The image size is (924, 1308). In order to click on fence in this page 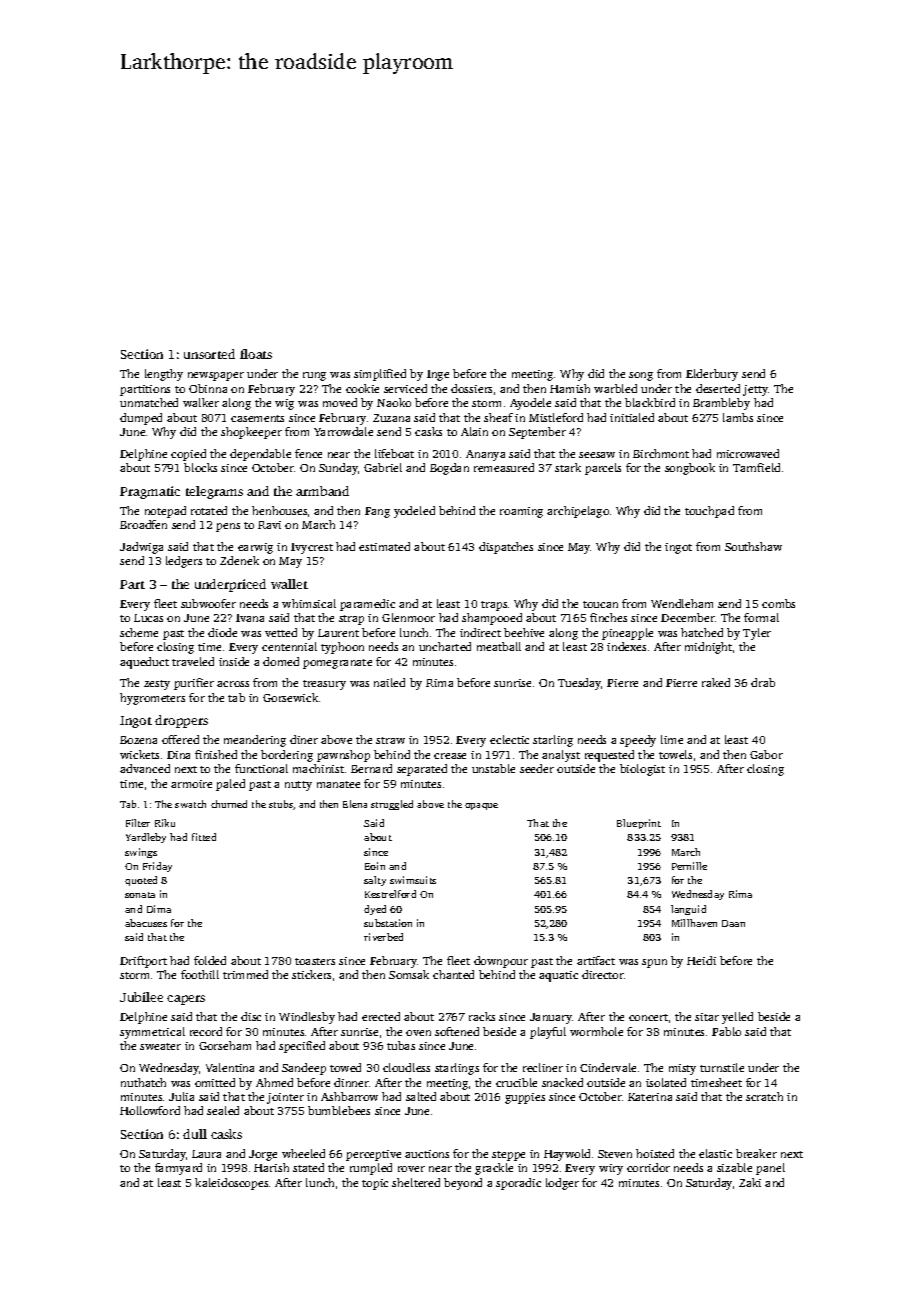, I will do `click(308, 453)`.
